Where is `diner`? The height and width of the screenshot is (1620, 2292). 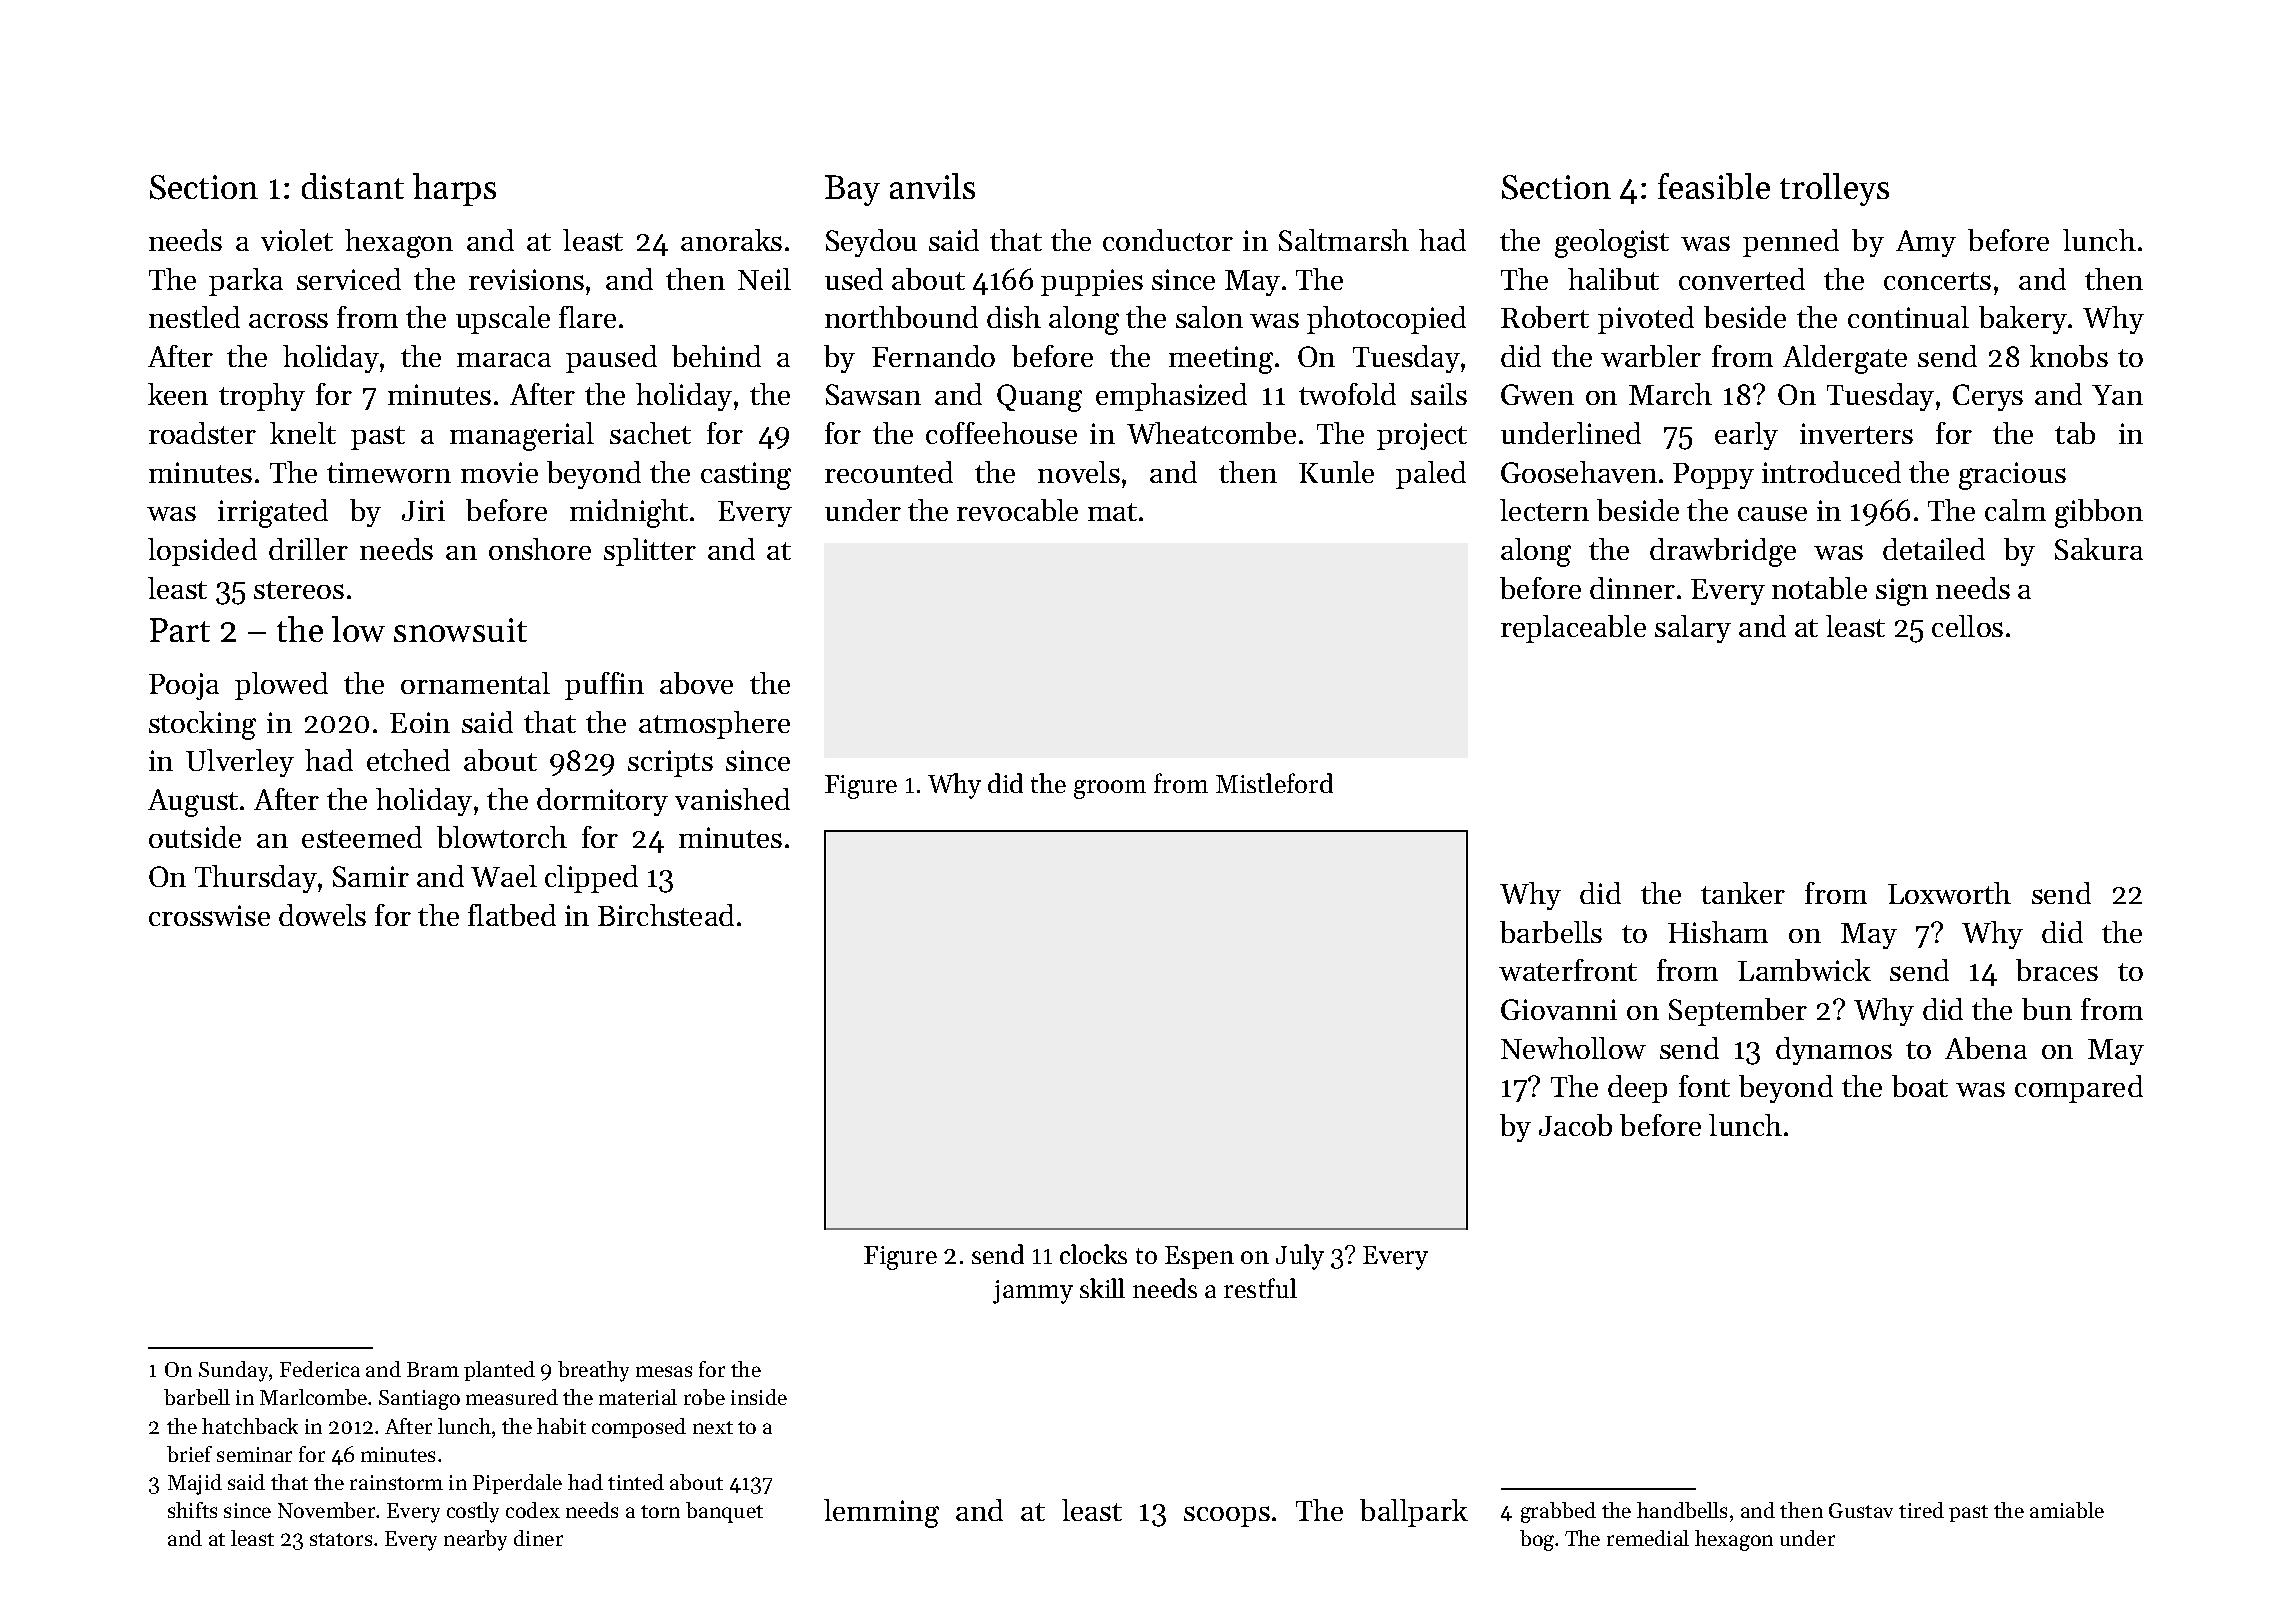
diner is located at coordinates (538, 1538).
